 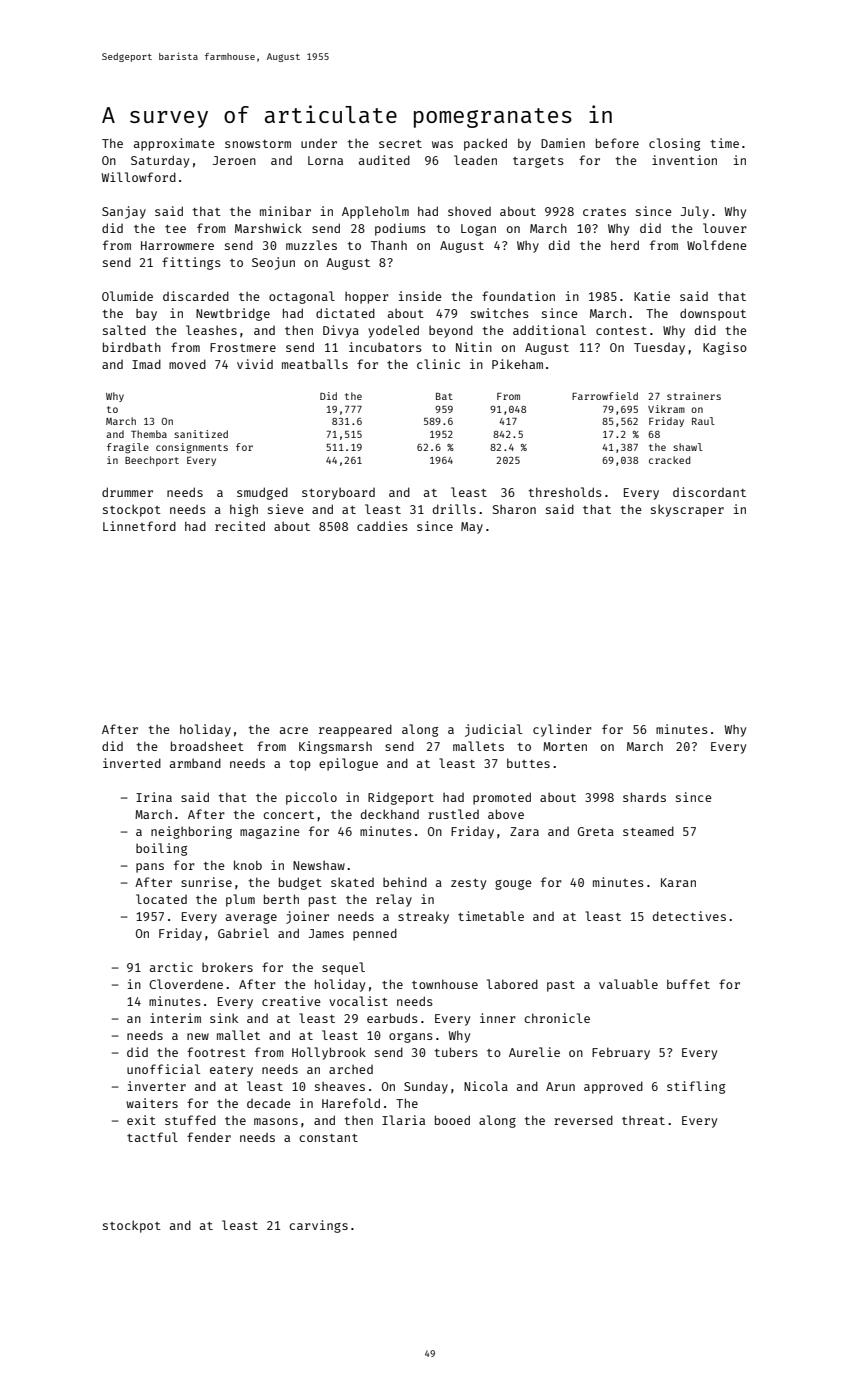 What do you see at coordinates (688, 984) in the page?
I see `buffet` at bounding box center [688, 984].
